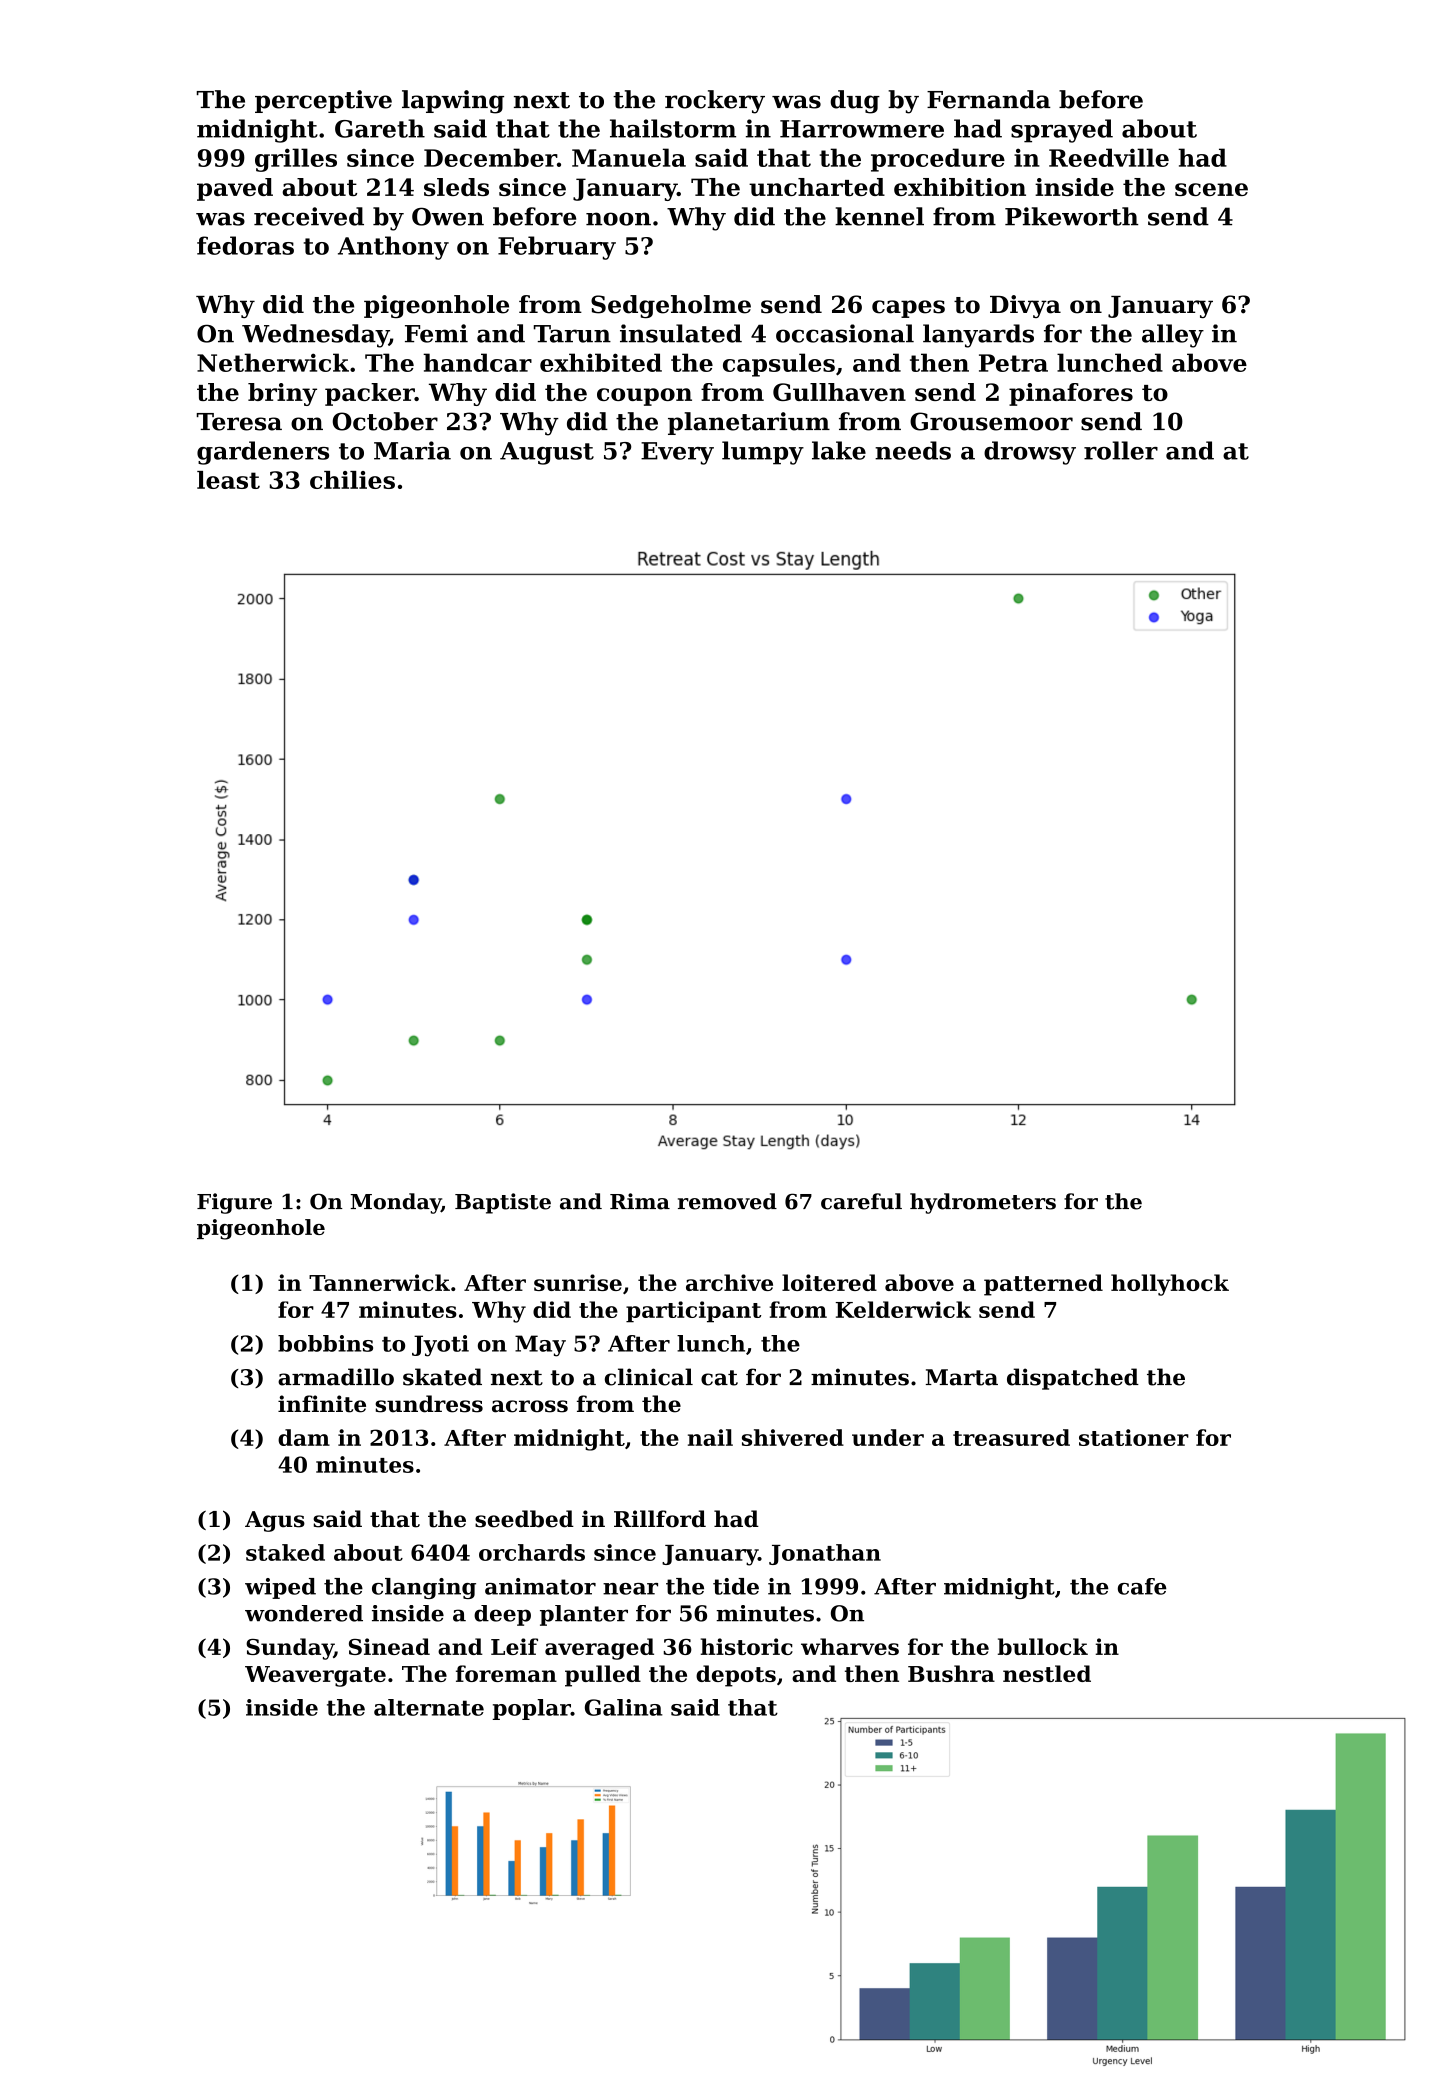  What do you see at coordinates (681, 333) in the document?
I see `insulated` at bounding box center [681, 333].
